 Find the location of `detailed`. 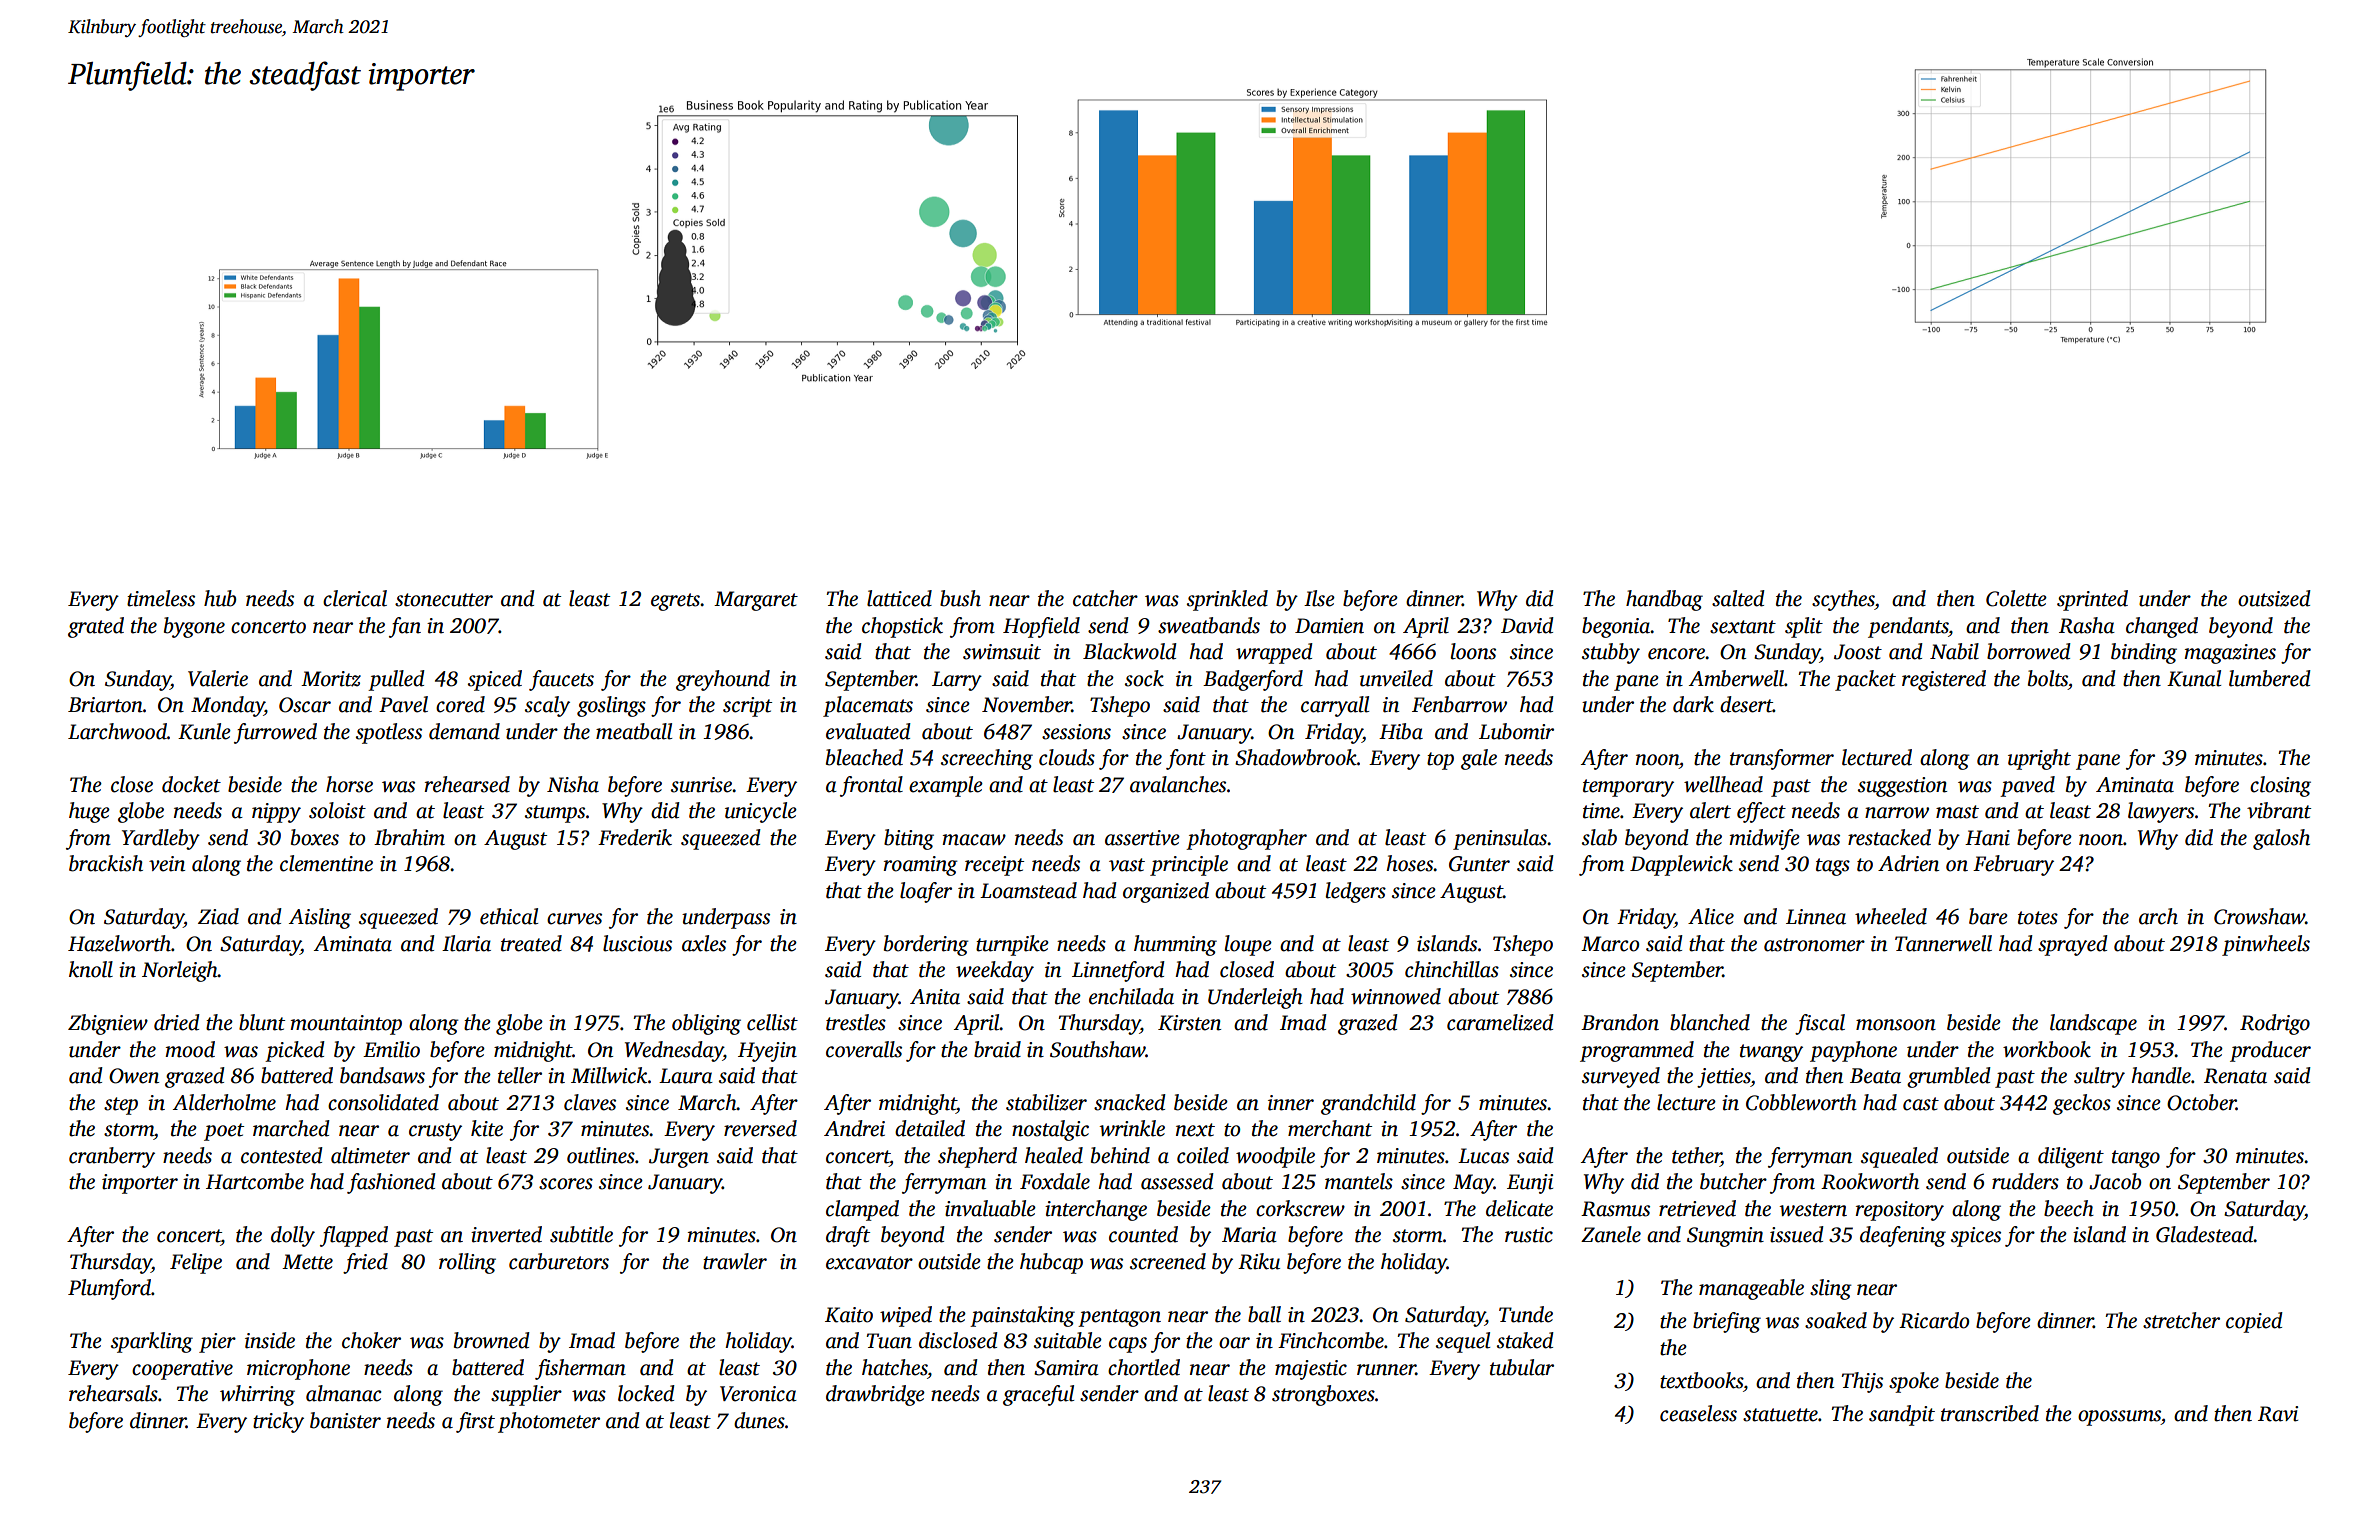

detailed is located at coordinates (930, 1128).
